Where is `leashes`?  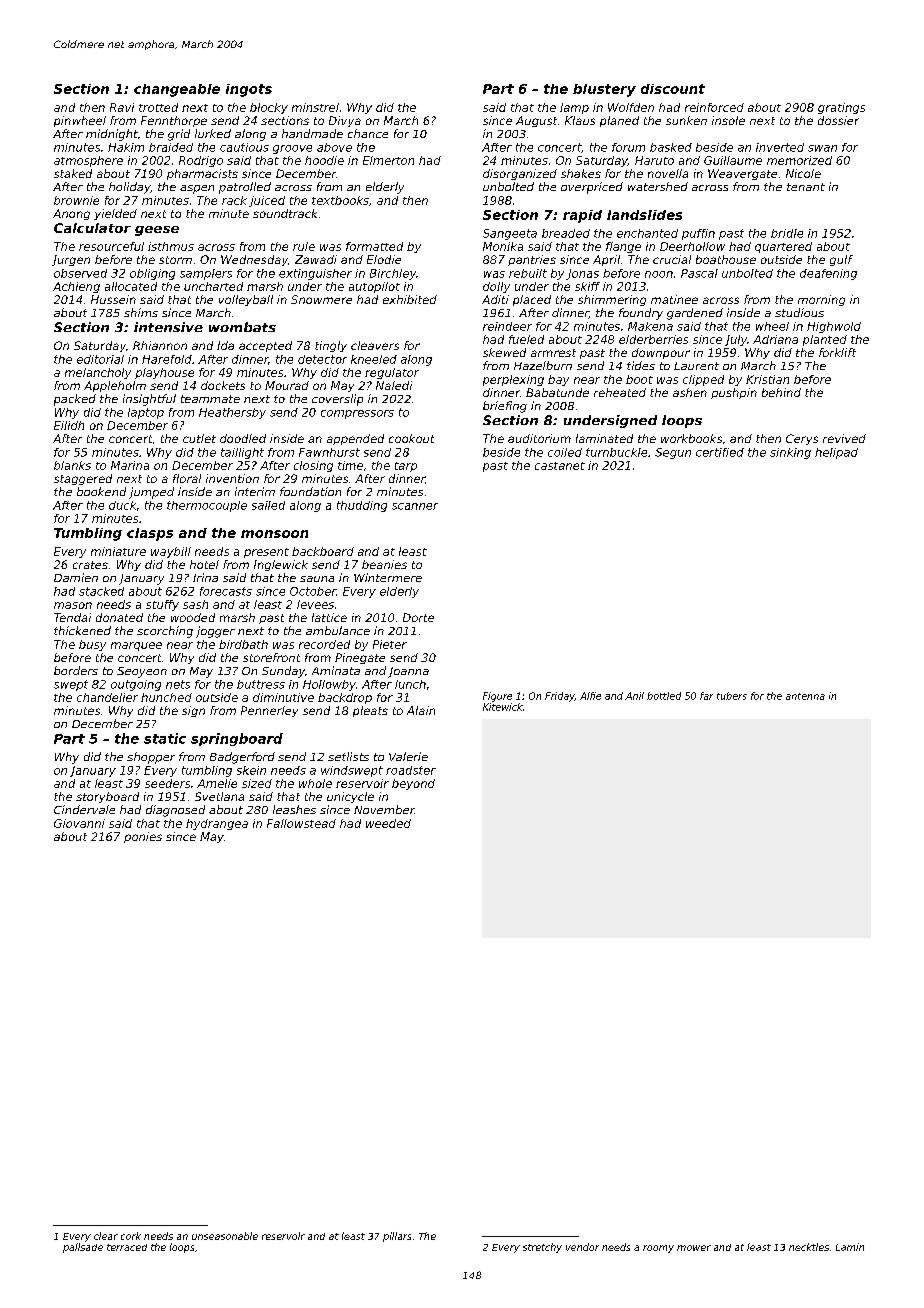
leashes is located at coordinates (294, 809).
